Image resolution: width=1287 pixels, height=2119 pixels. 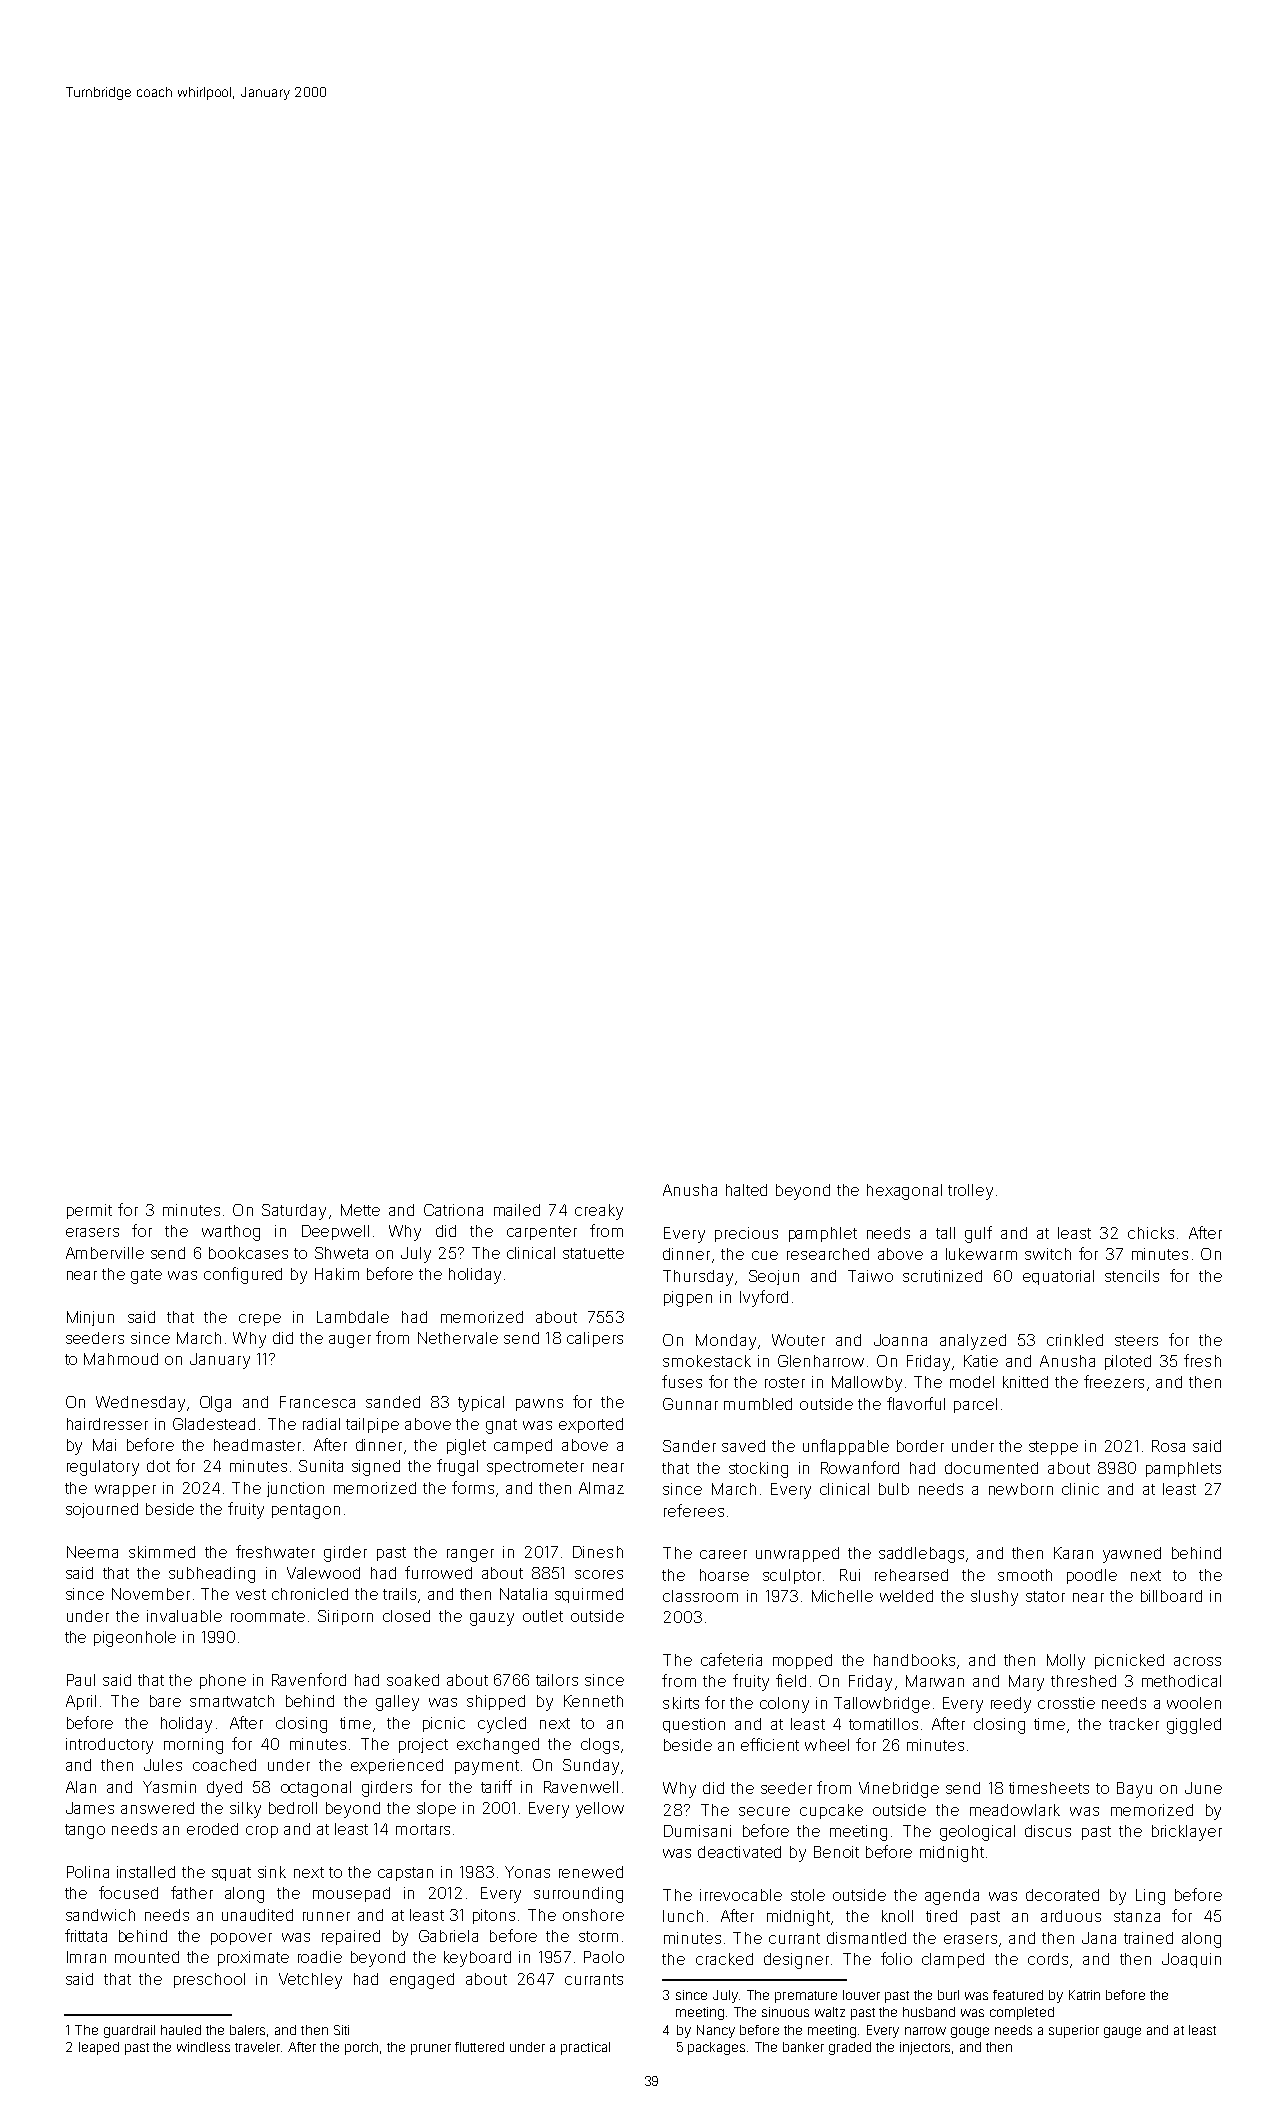 I want to click on dot, so click(x=158, y=1466).
